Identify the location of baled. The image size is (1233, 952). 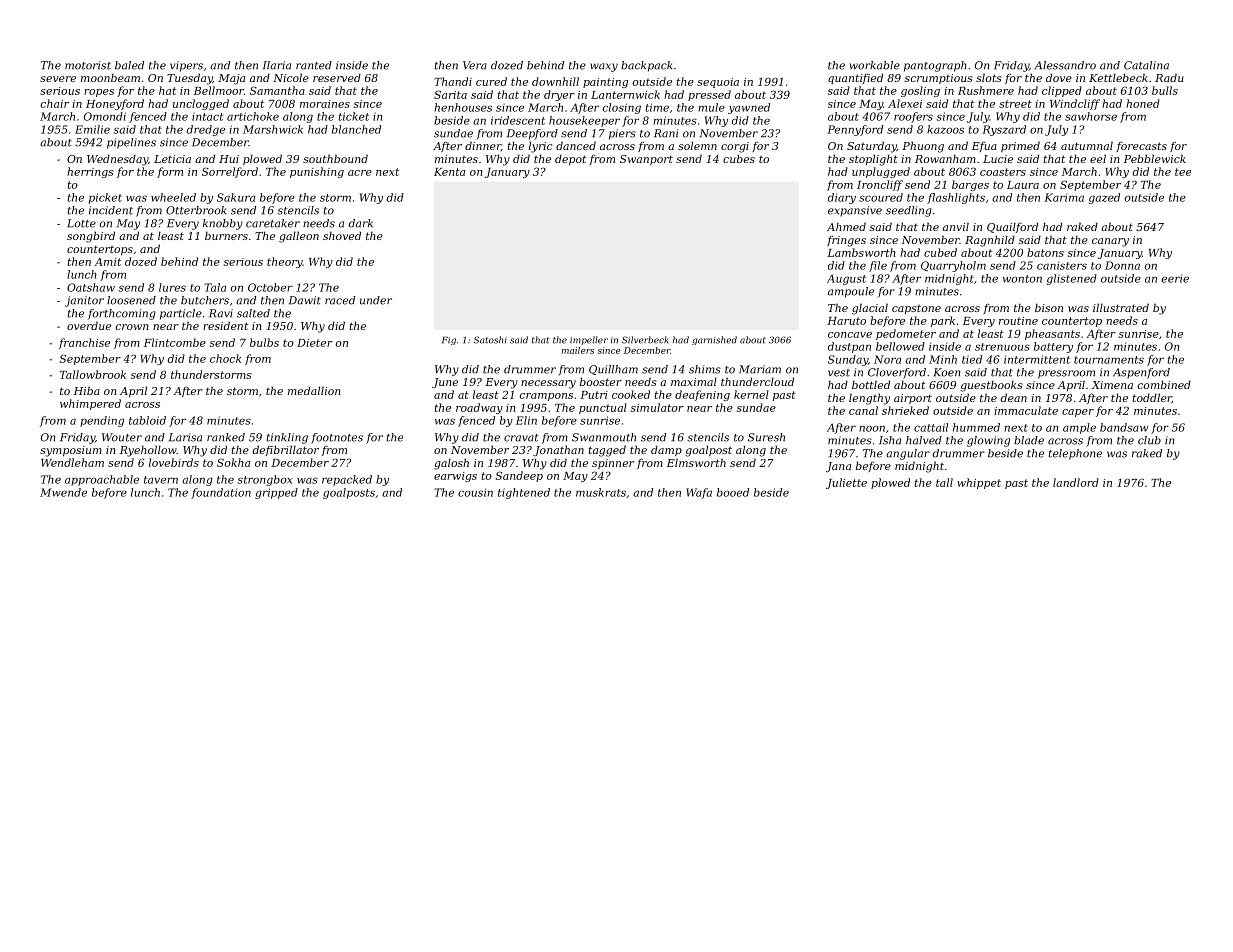
(129, 65).
